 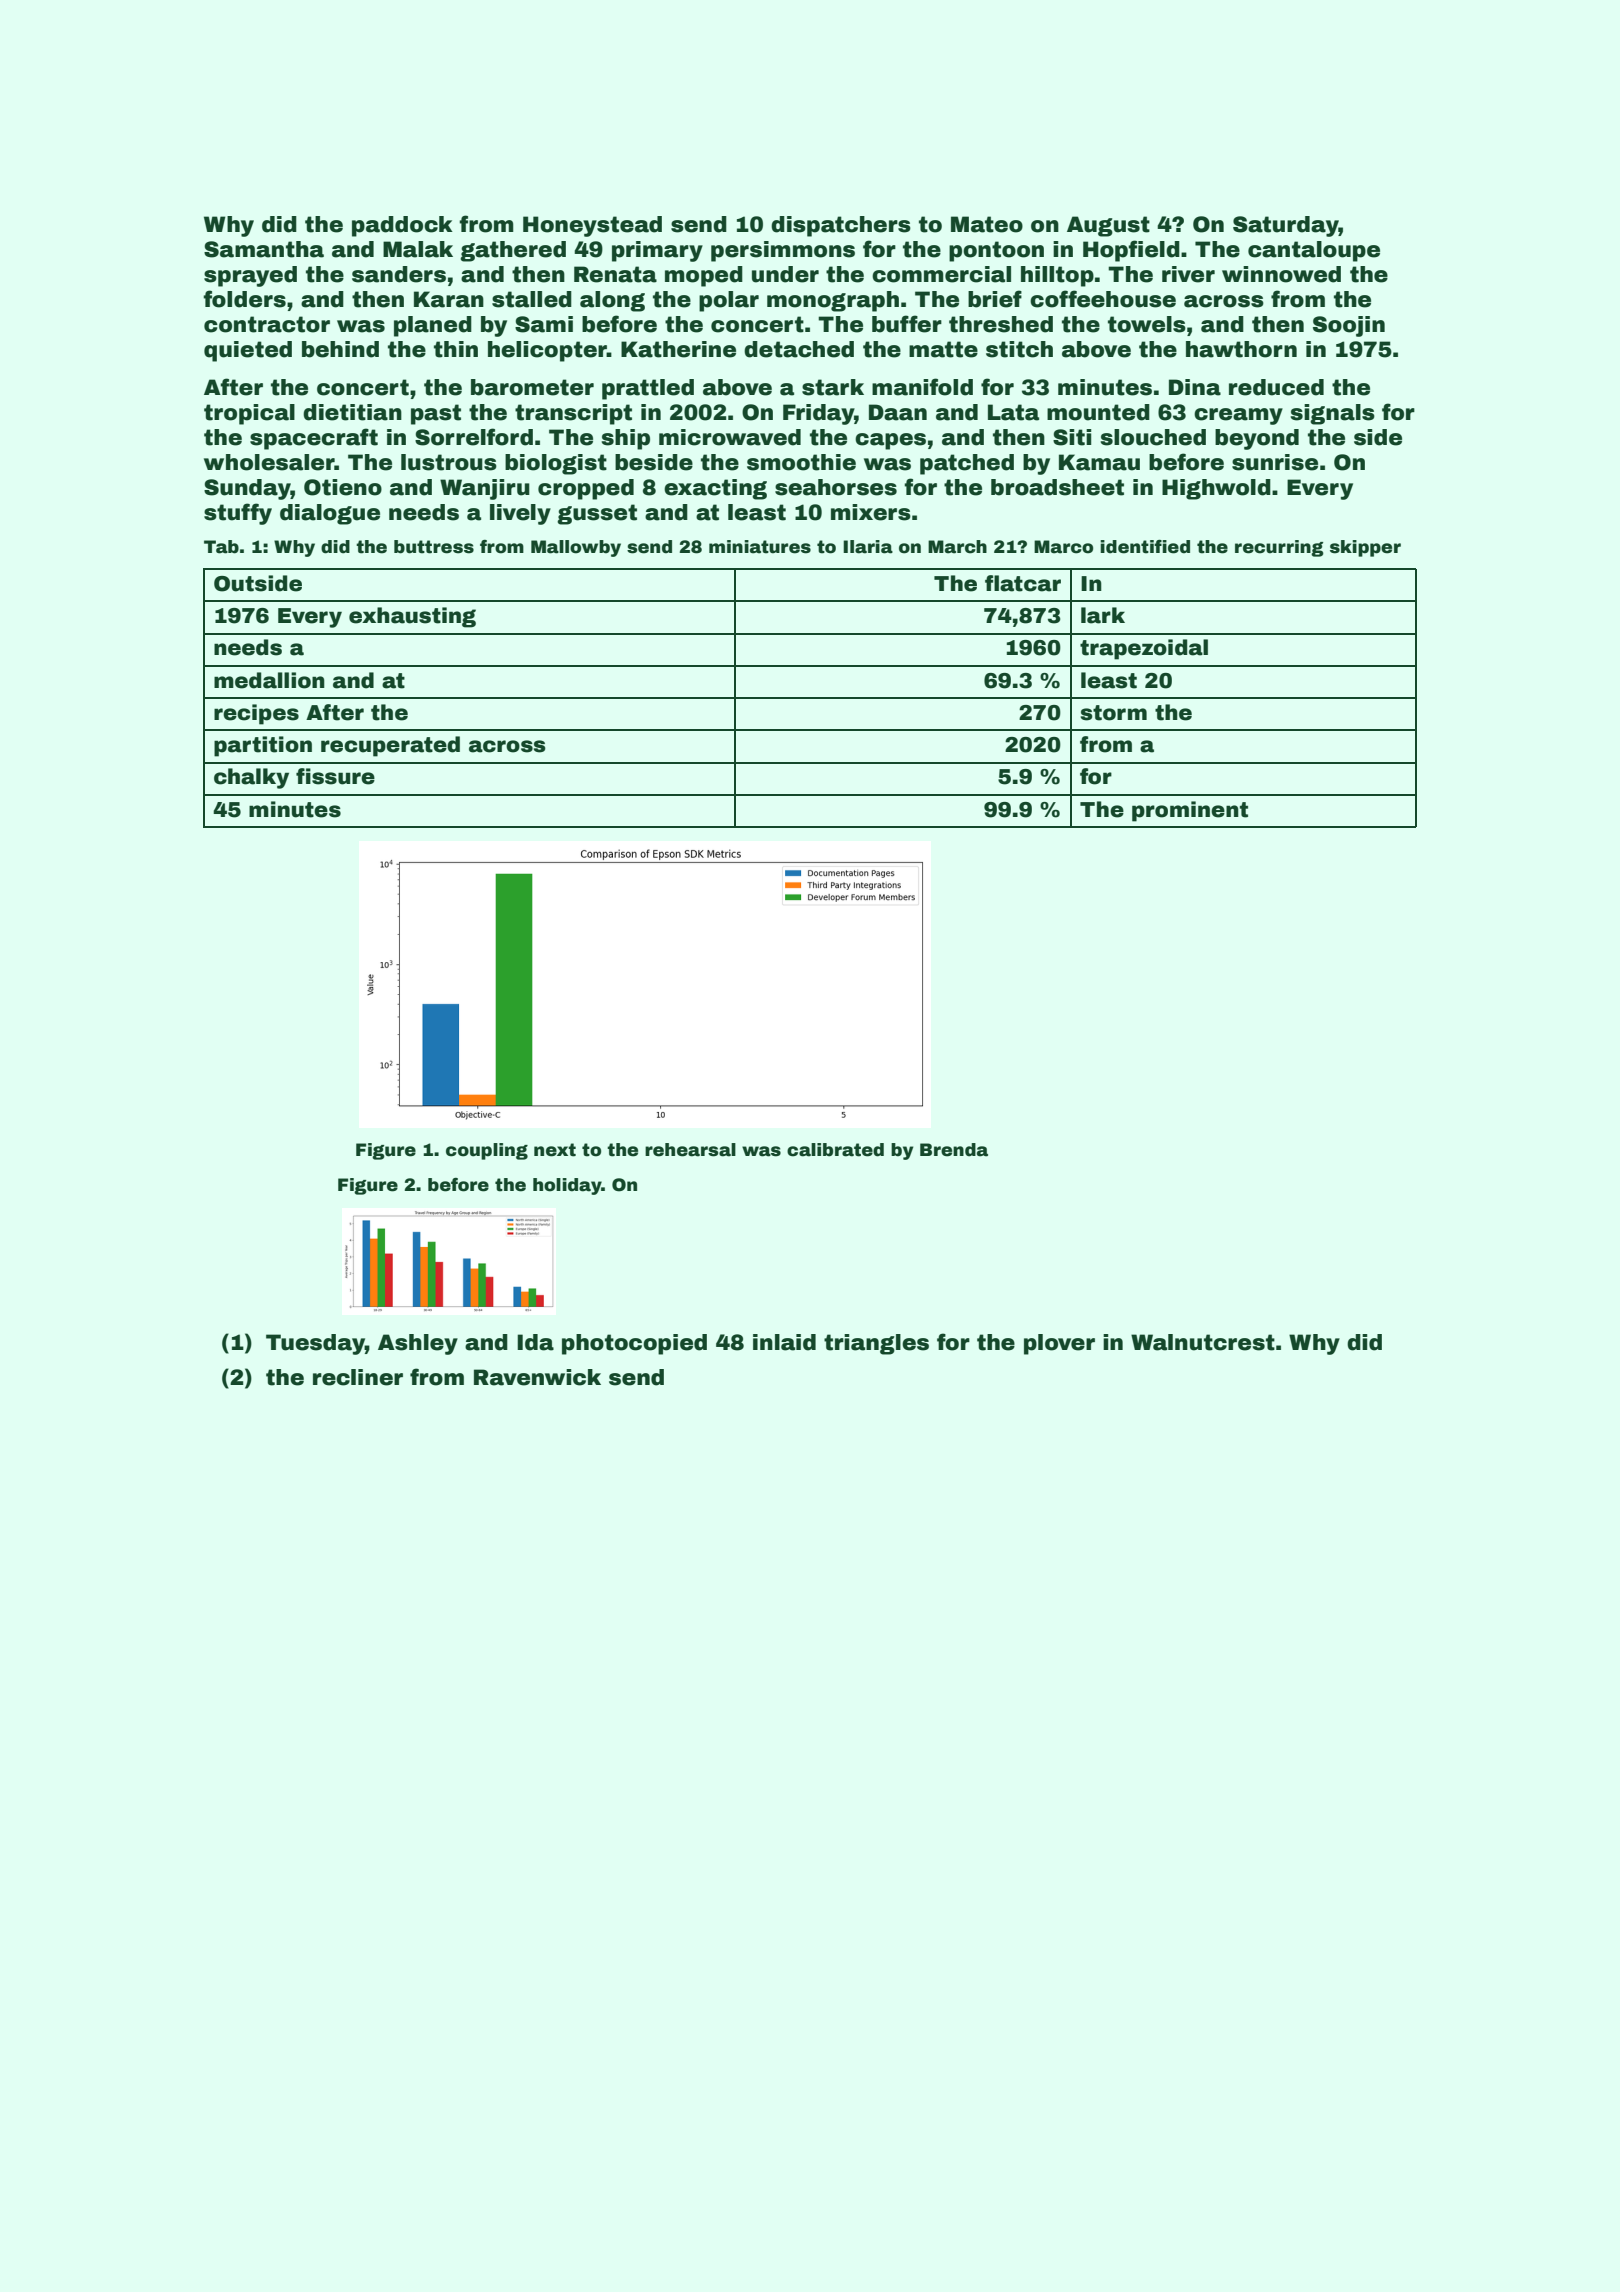 What do you see at coordinates (335, 776) in the document?
I see `fissure` at bounding box center [335, 776].
